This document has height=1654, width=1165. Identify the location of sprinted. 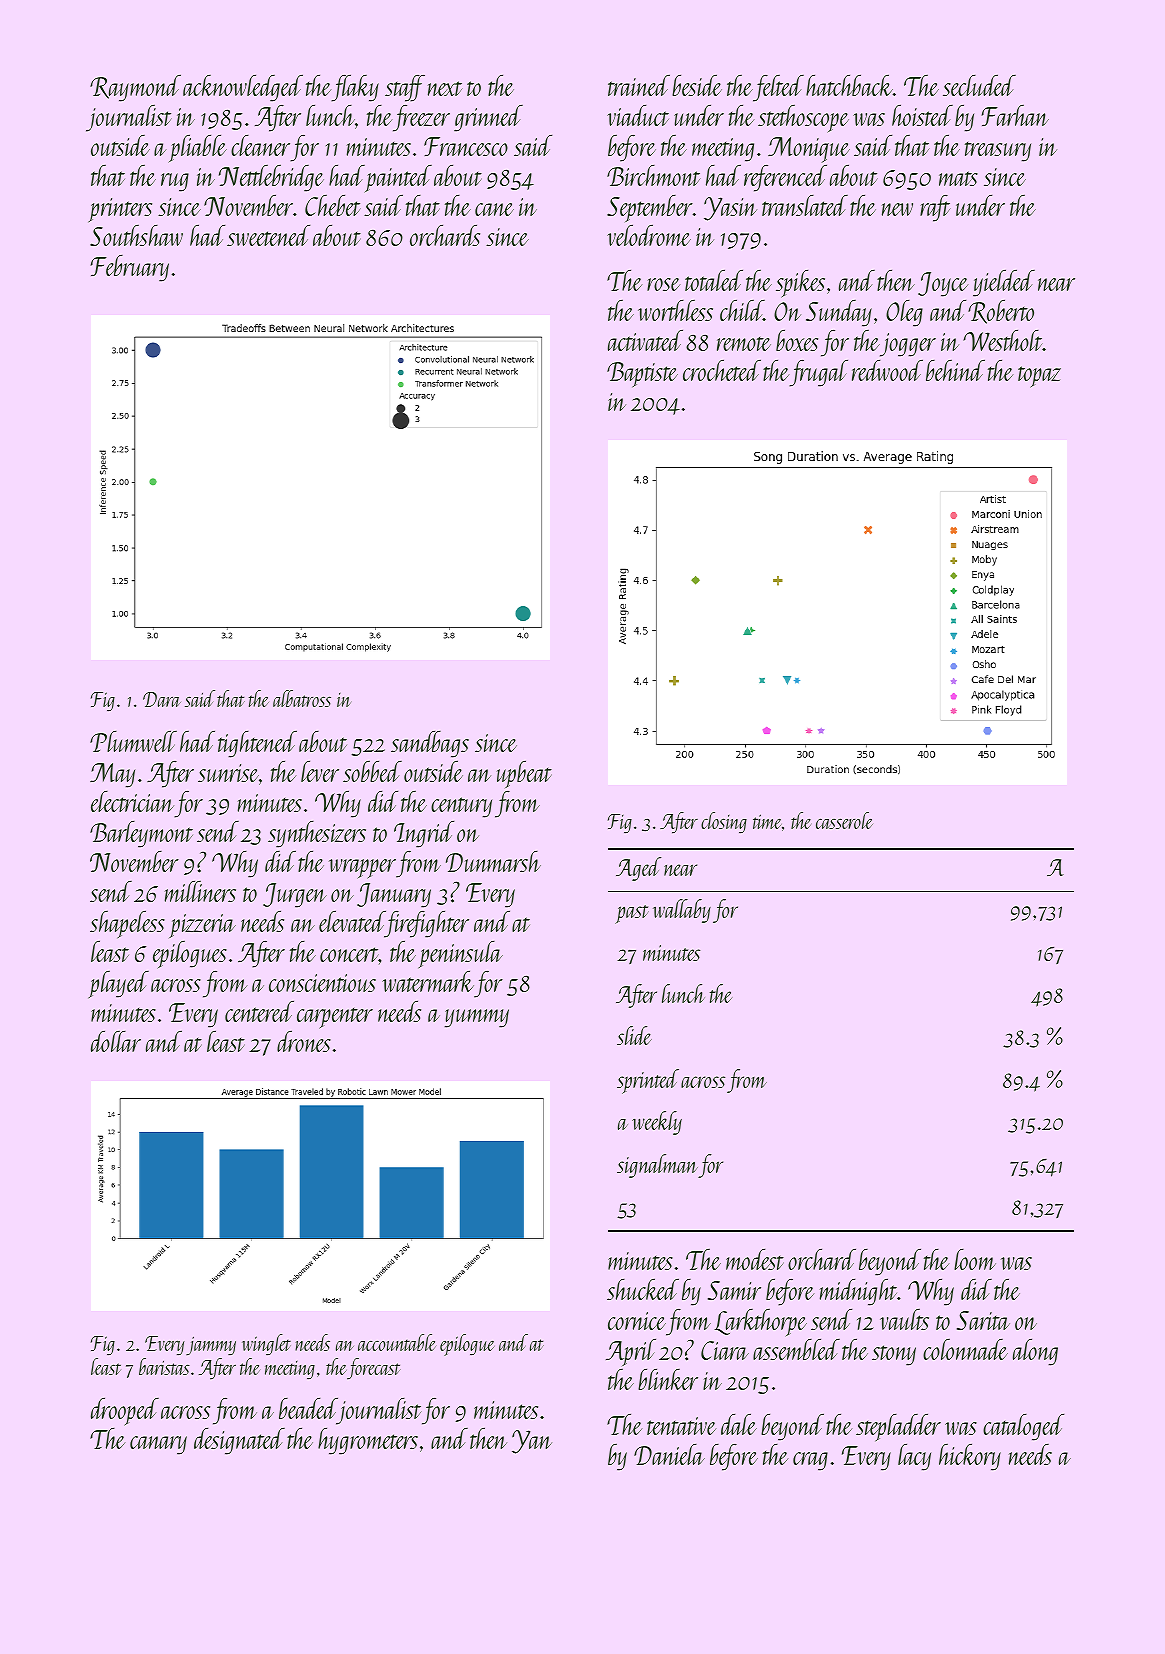
(648, 1081).
